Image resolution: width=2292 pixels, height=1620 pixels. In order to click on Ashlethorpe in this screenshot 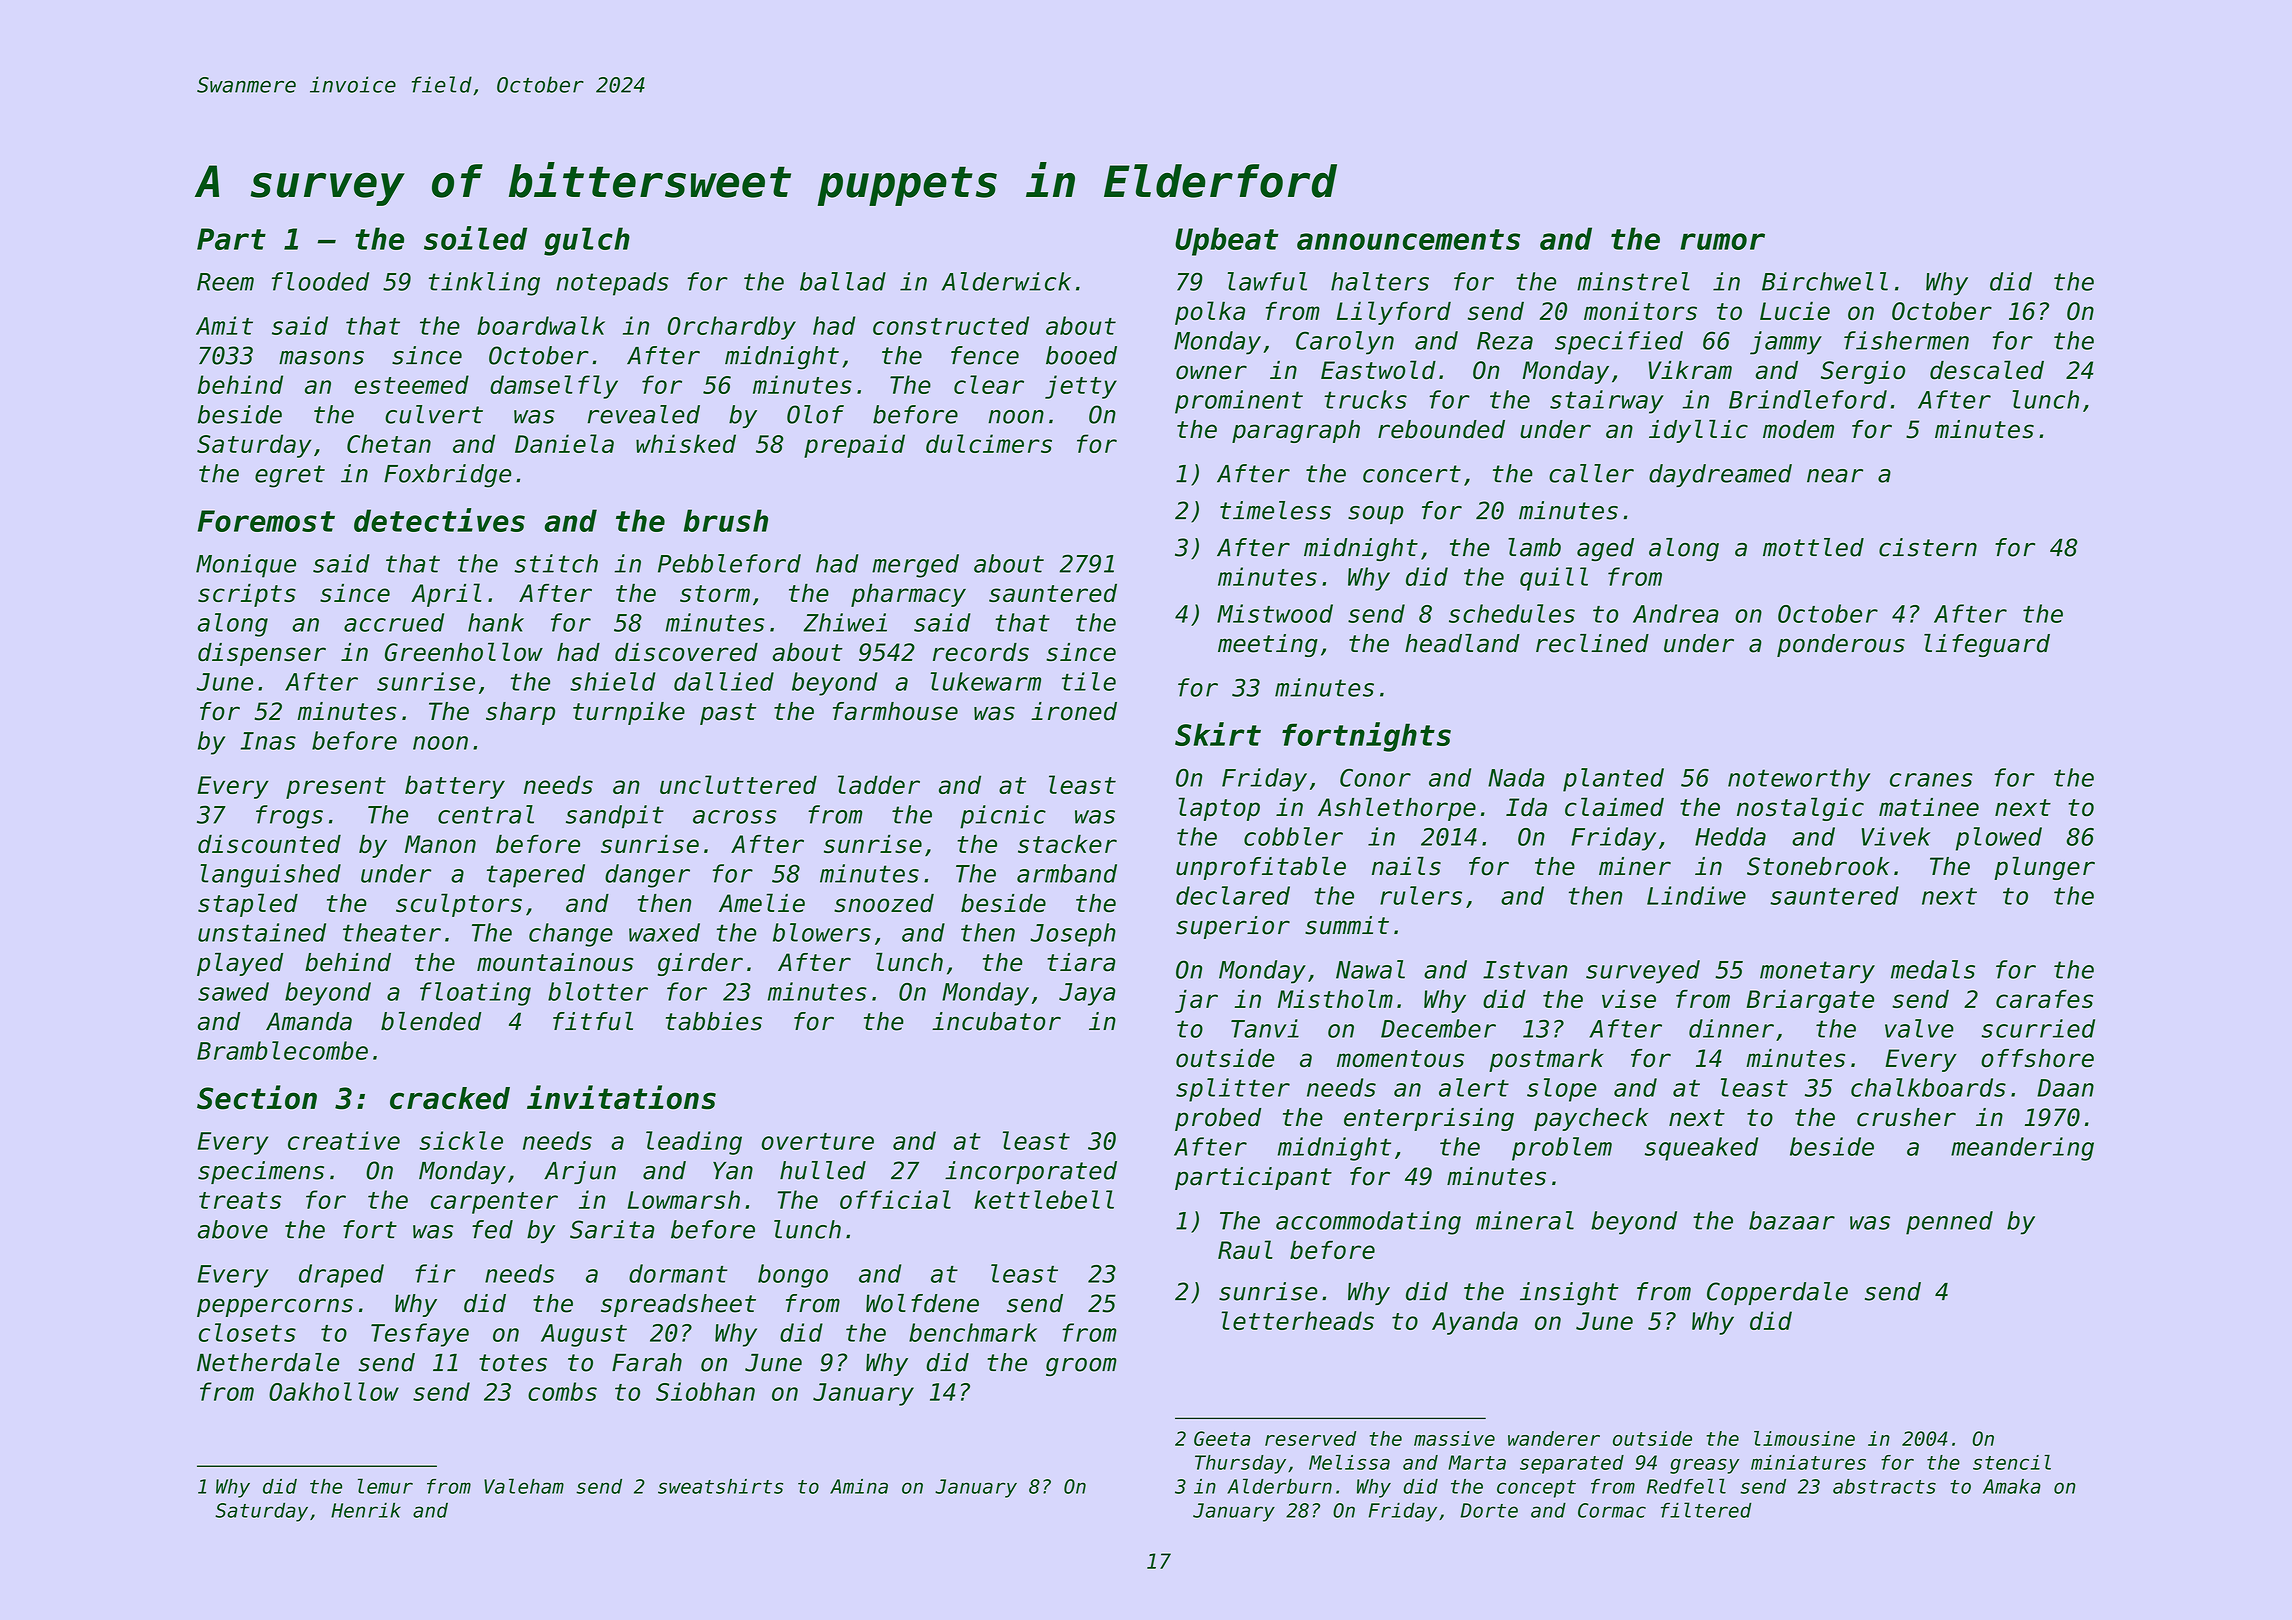, I will do `click(1397, 809)`.
